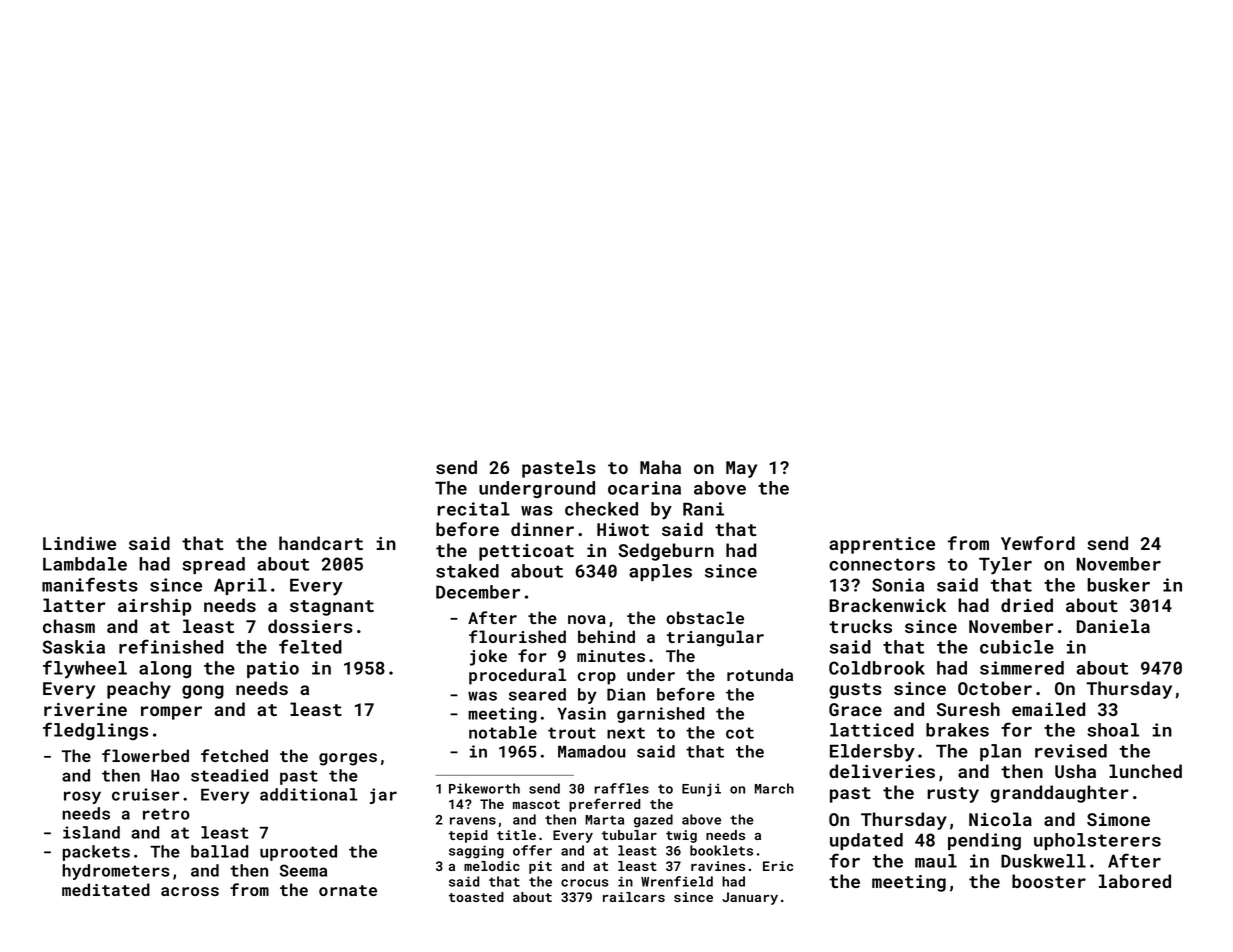  What do you see at coordinates (644, 488) in the image?
I see `ocarina` at bounding box center [644, 488].
